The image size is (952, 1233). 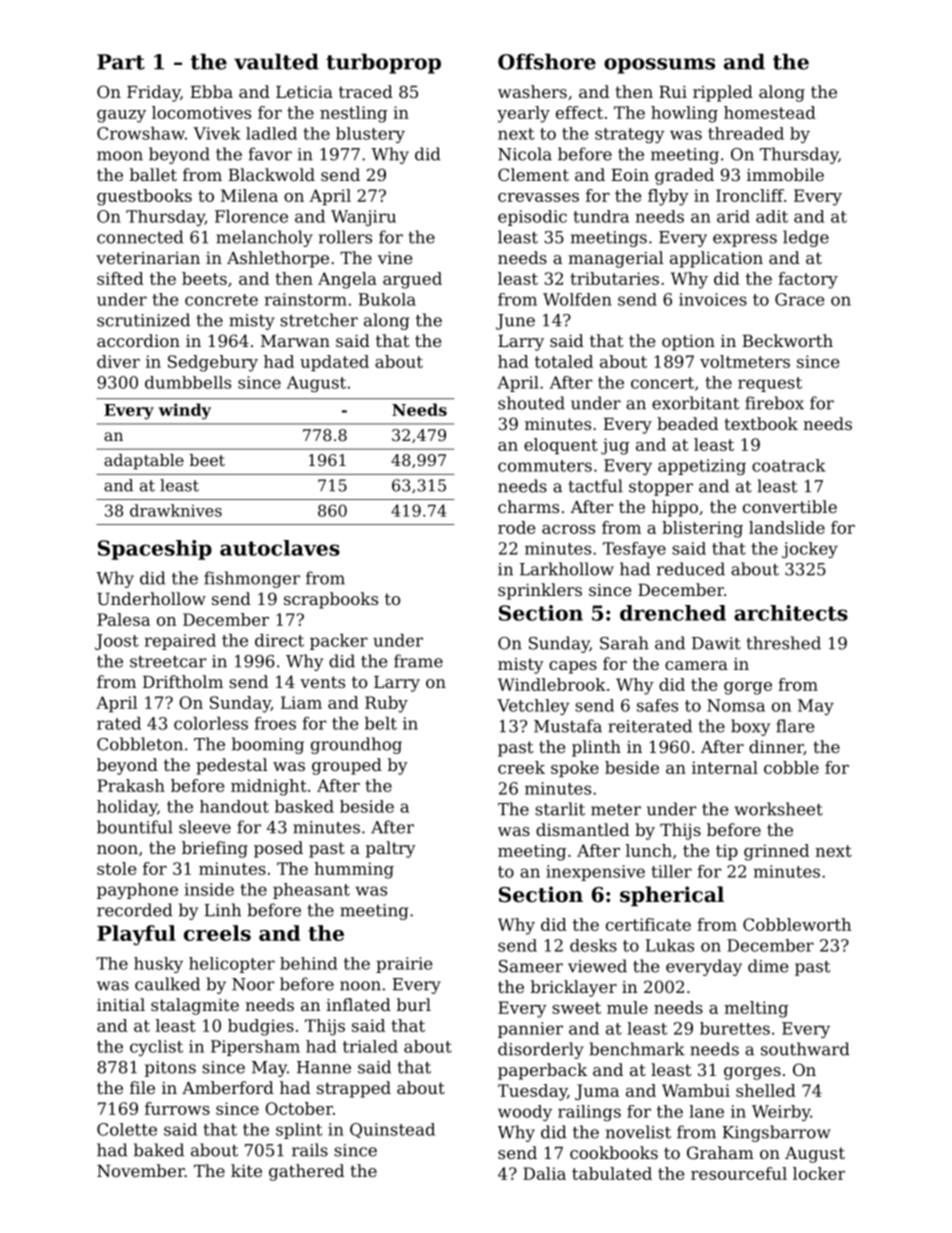 I want to click on paltry, so click(x=391, y=849).
